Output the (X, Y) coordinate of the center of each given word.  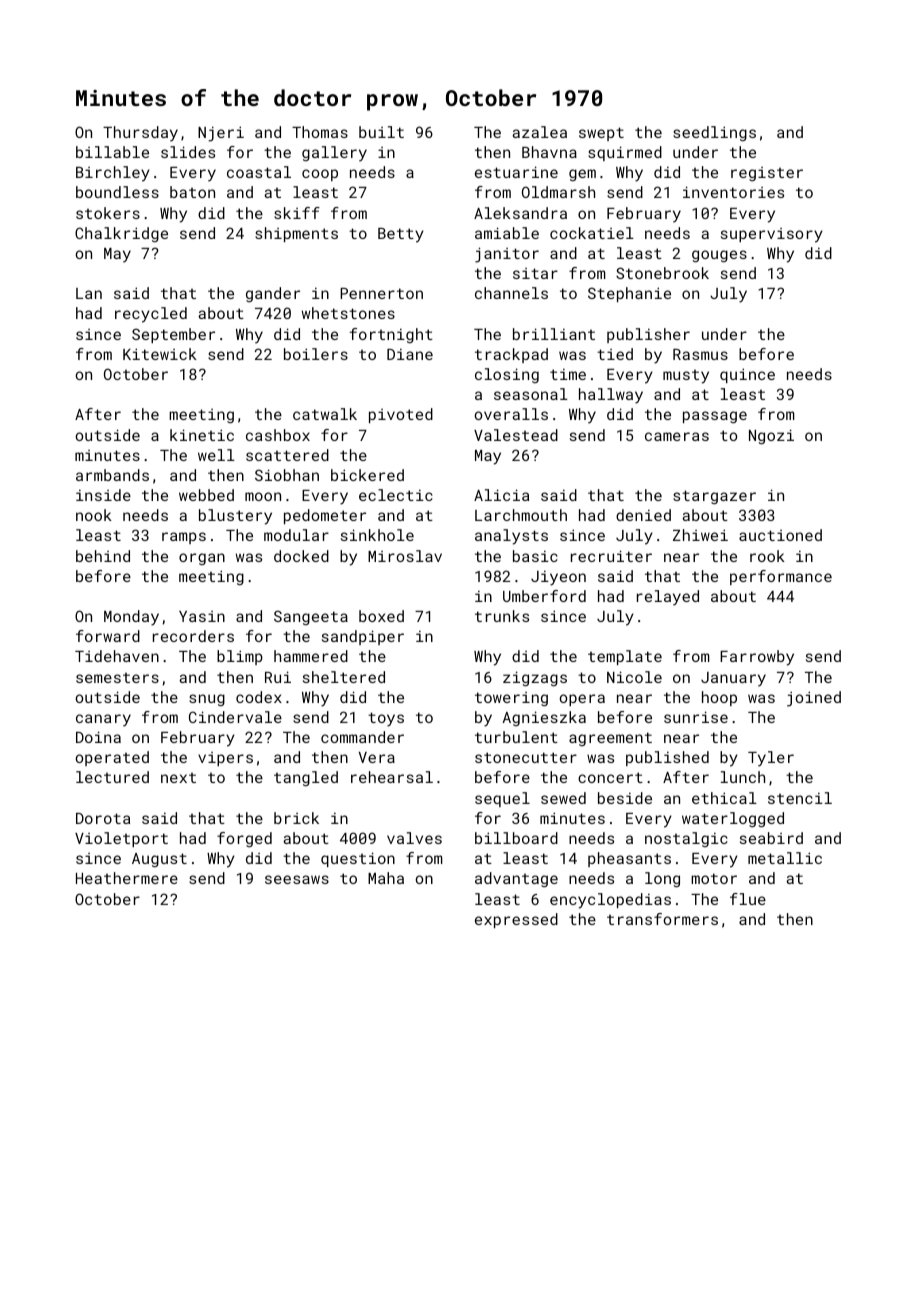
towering (511, 699)
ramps (184, 538)
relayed (668, 598)
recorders (193, 636)
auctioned (780, 535)
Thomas (320, 132)
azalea (539, 132)
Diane (410, 354)
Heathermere (127, 878)
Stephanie (629, 294)
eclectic (396, 495)
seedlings (714, 133)
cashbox (278, 435)
